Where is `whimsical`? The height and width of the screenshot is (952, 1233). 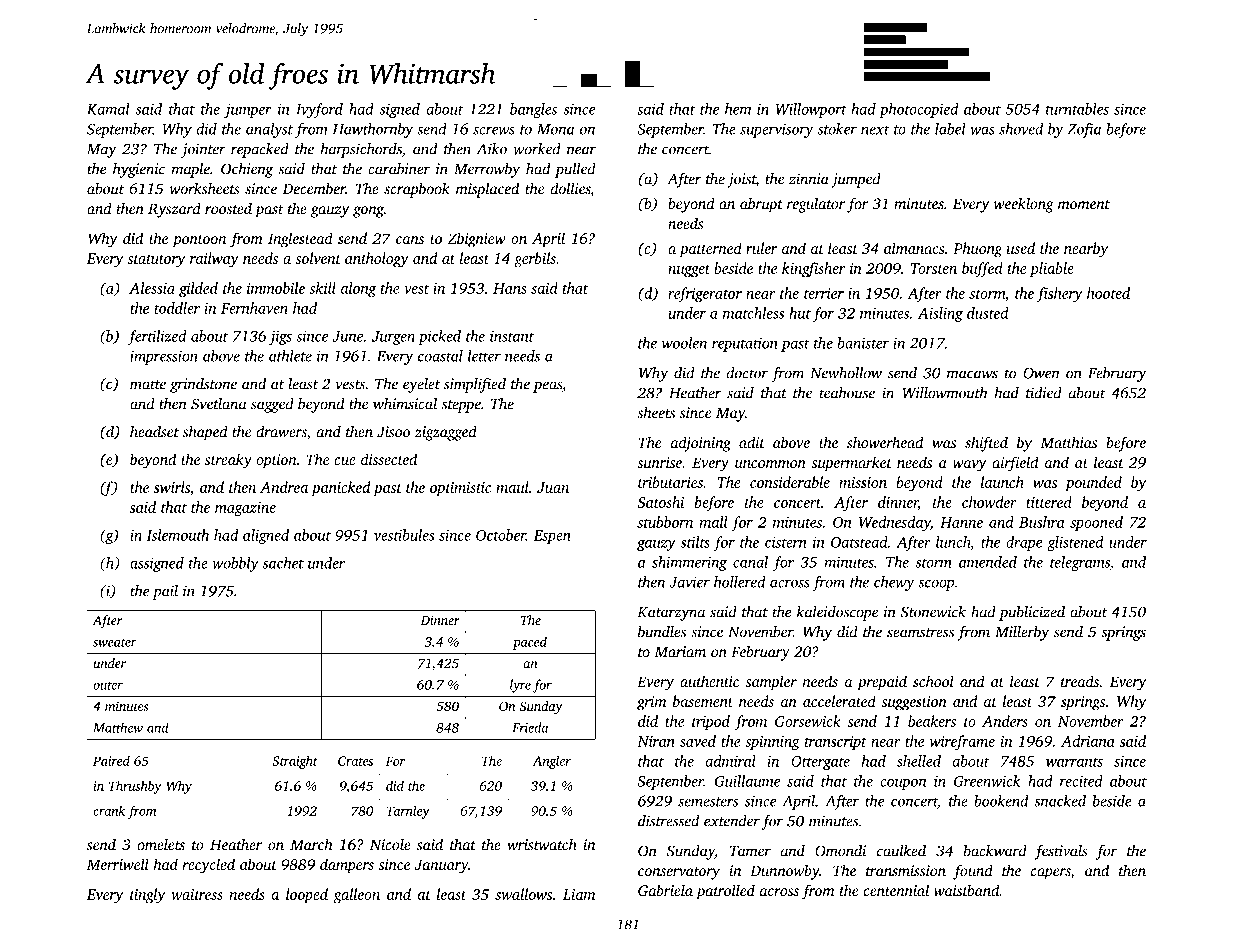 whimsical is located at coordinates (405, 404).
